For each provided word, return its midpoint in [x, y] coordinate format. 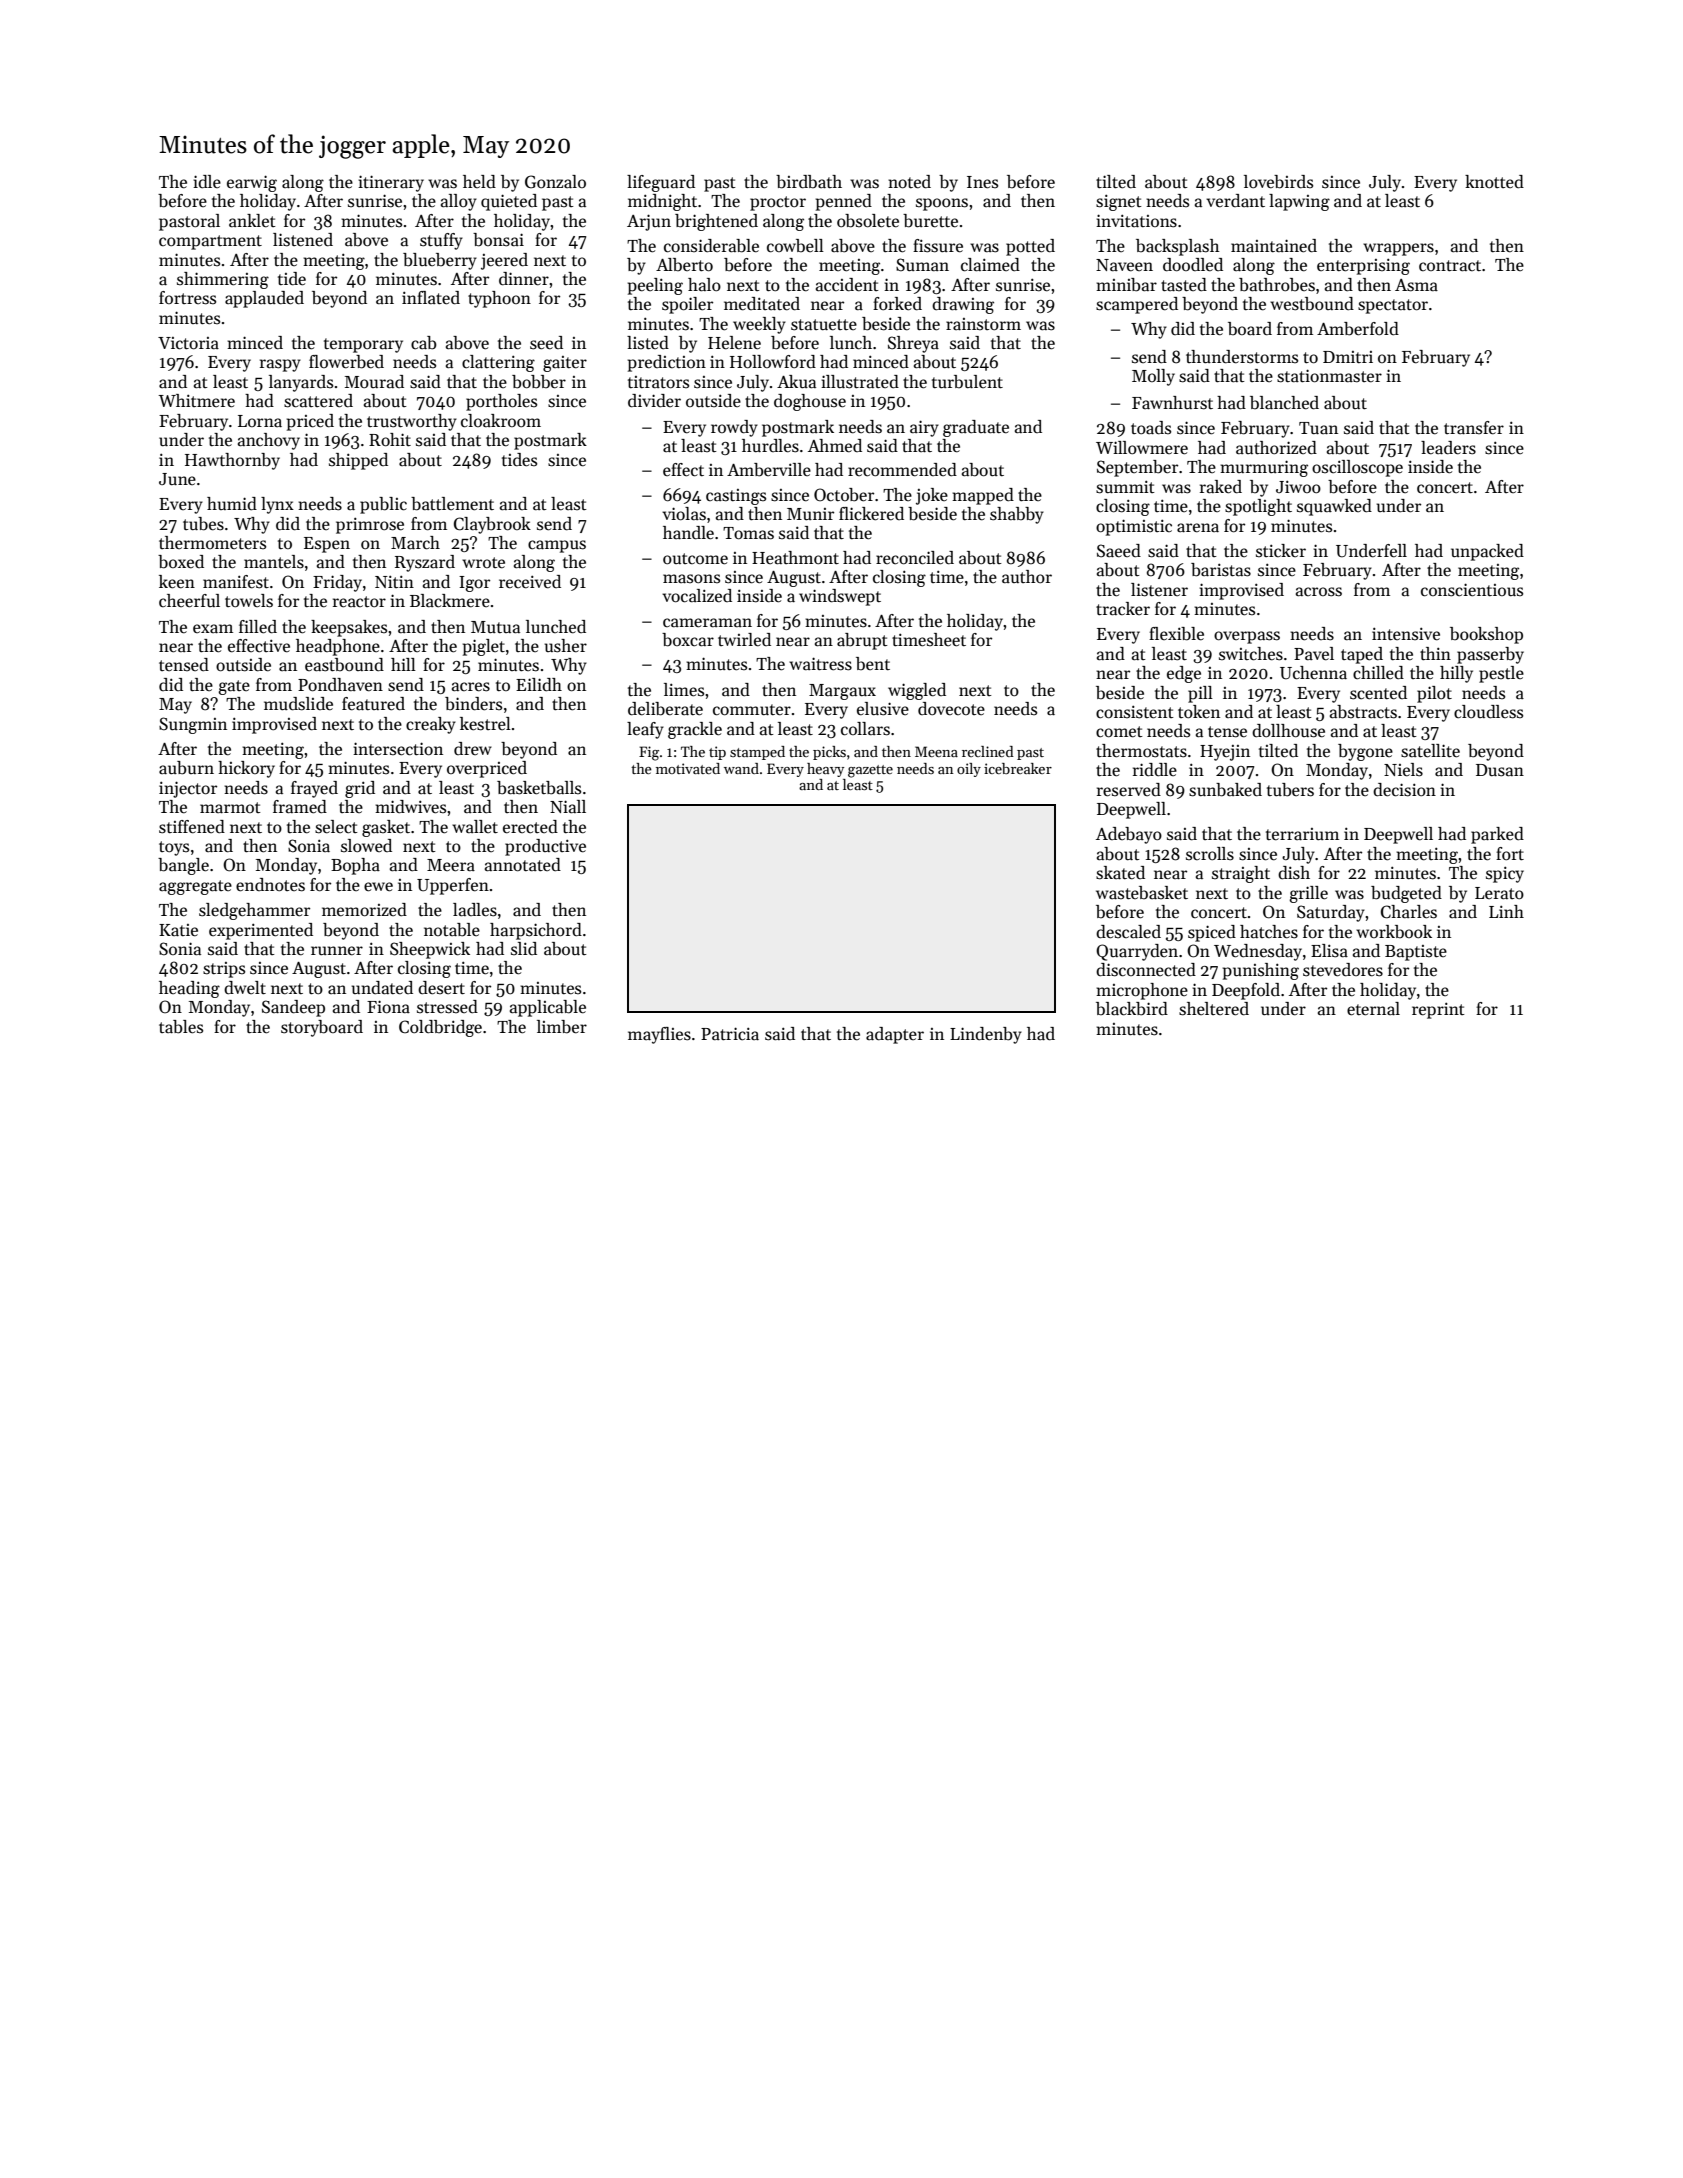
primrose [370, 525]
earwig [252, 183]
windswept [840, 597]
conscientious [1472, 590]
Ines [982, 182]
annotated [523, 865]
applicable [548, 1008]
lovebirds [1278, 182]
